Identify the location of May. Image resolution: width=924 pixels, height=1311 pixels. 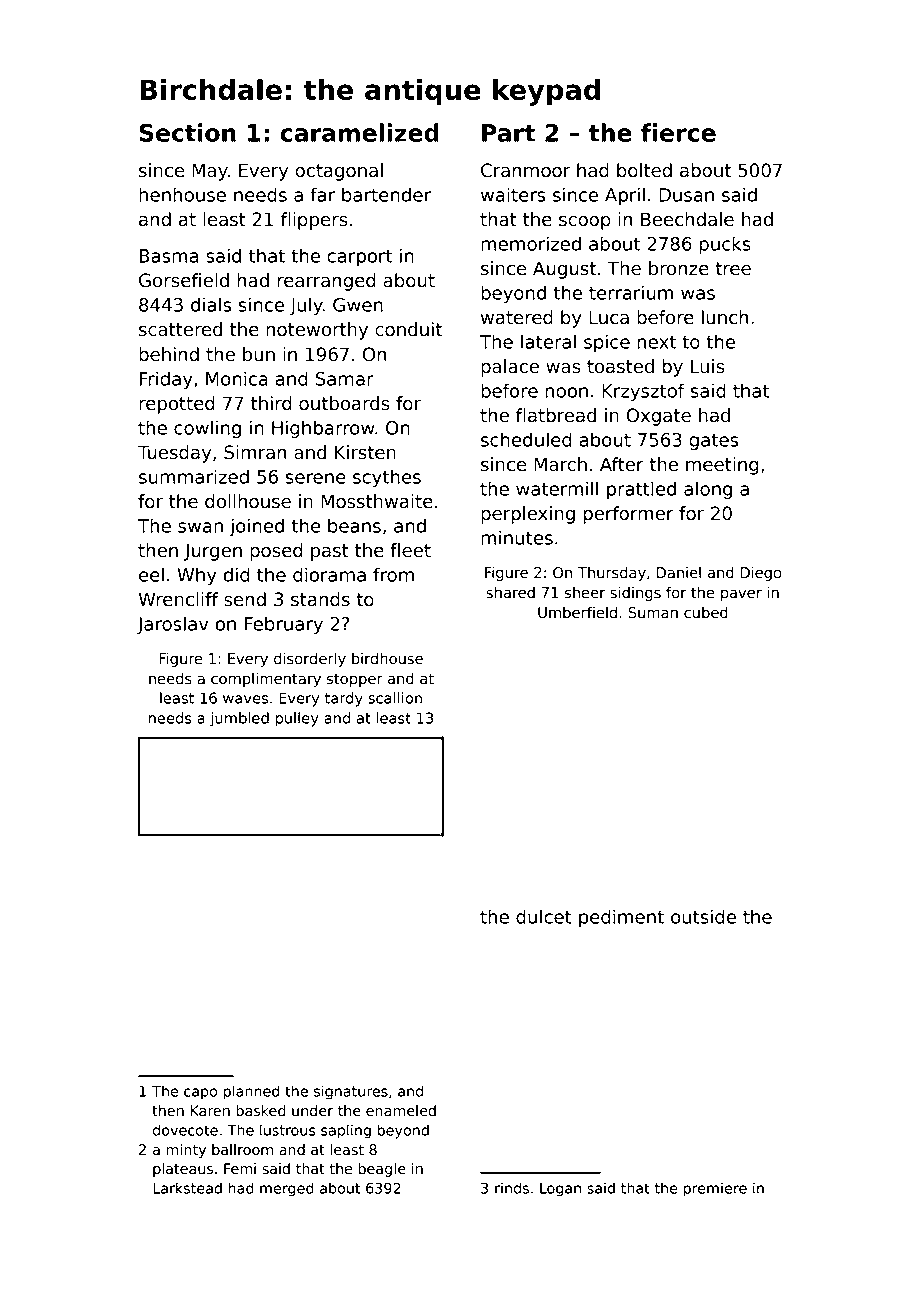
(210, 172).
